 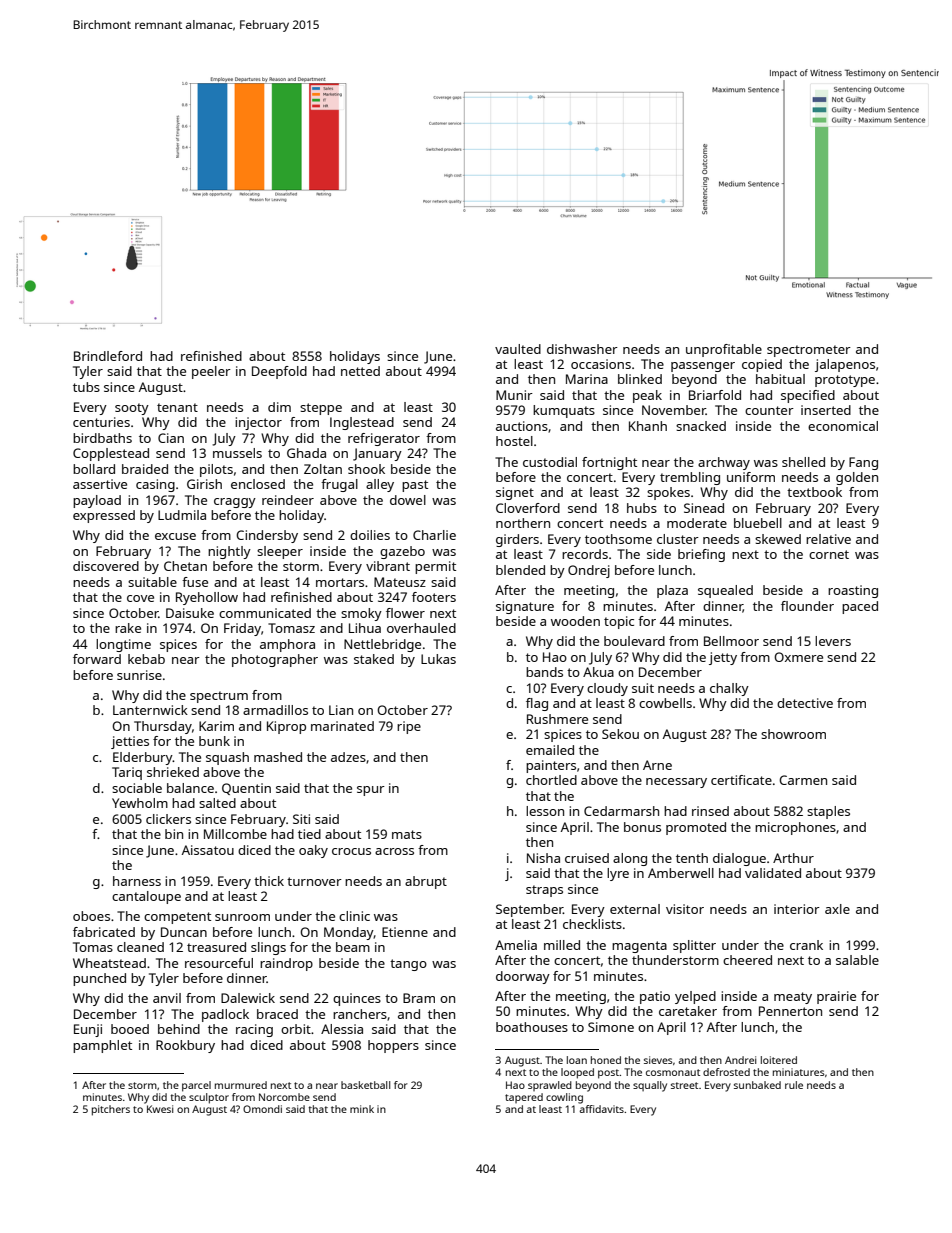 I want to click on Chetan, so click(x=185, y=566).
